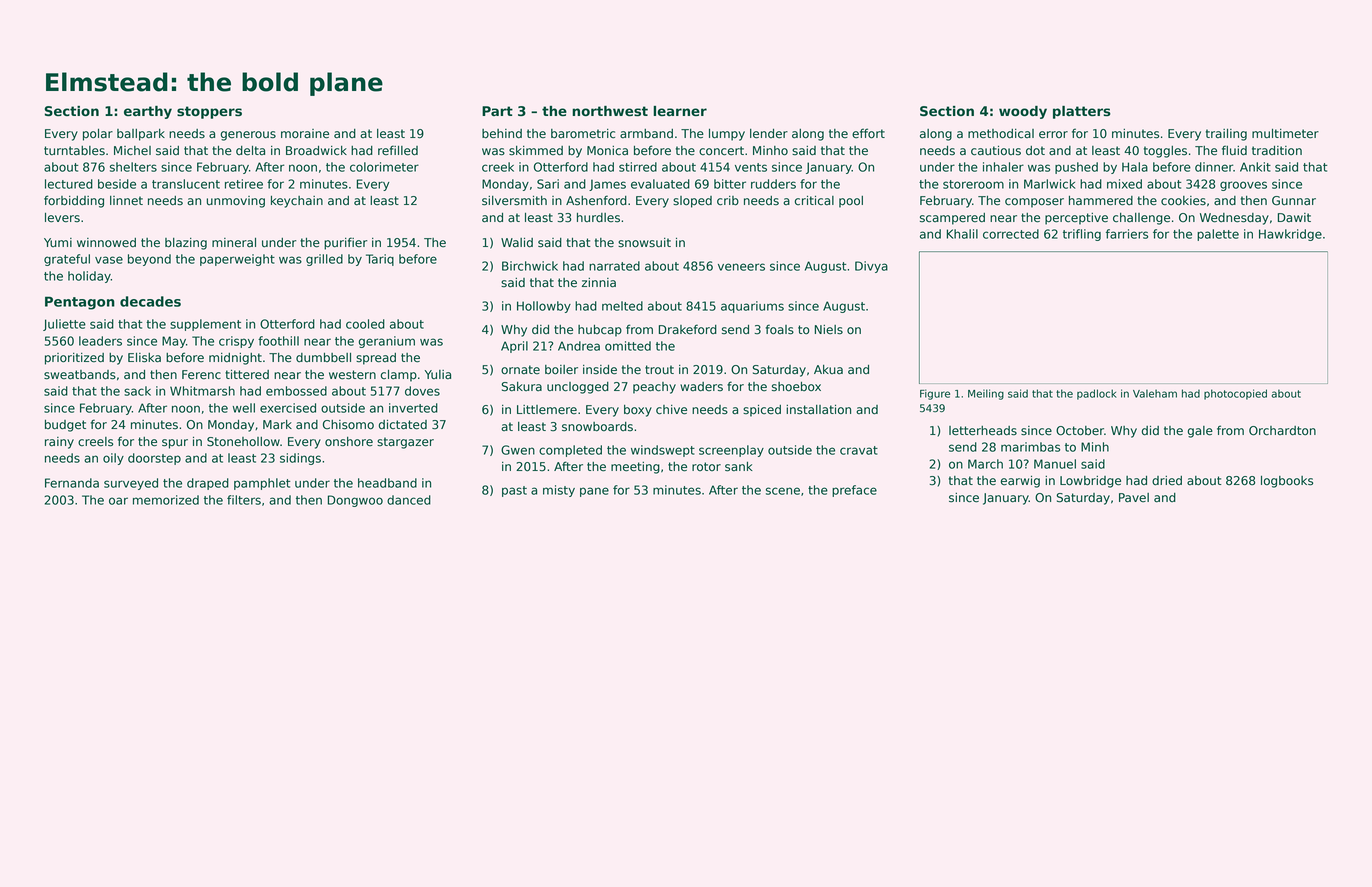 The height and width of the image is (887, 1372). Describe the element at coordinates (148, 112) in the image. I see `earthy` at that location.
